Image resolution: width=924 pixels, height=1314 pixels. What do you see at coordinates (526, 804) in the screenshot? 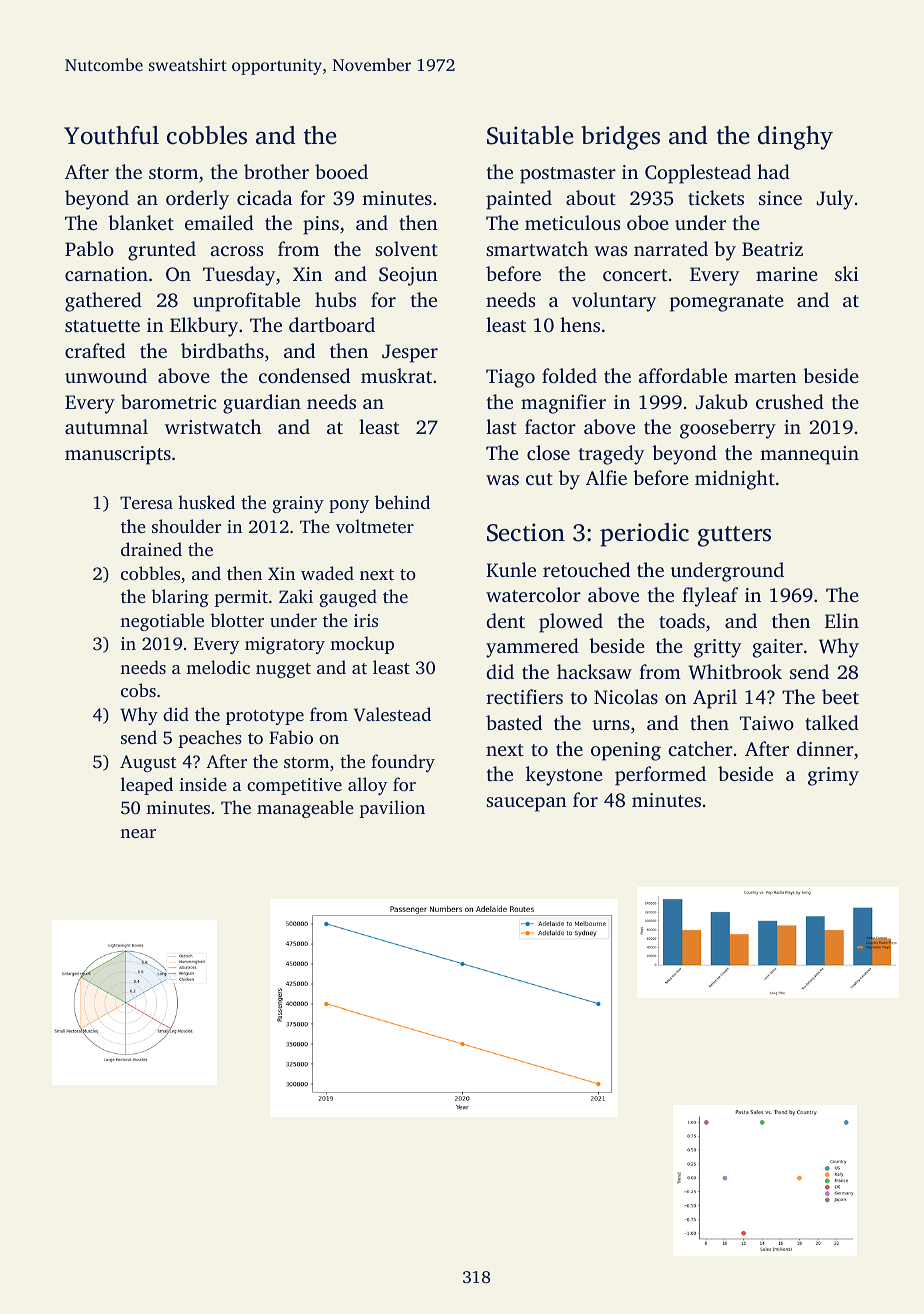
I see `saucepan` at bounding box center [526, 804].
